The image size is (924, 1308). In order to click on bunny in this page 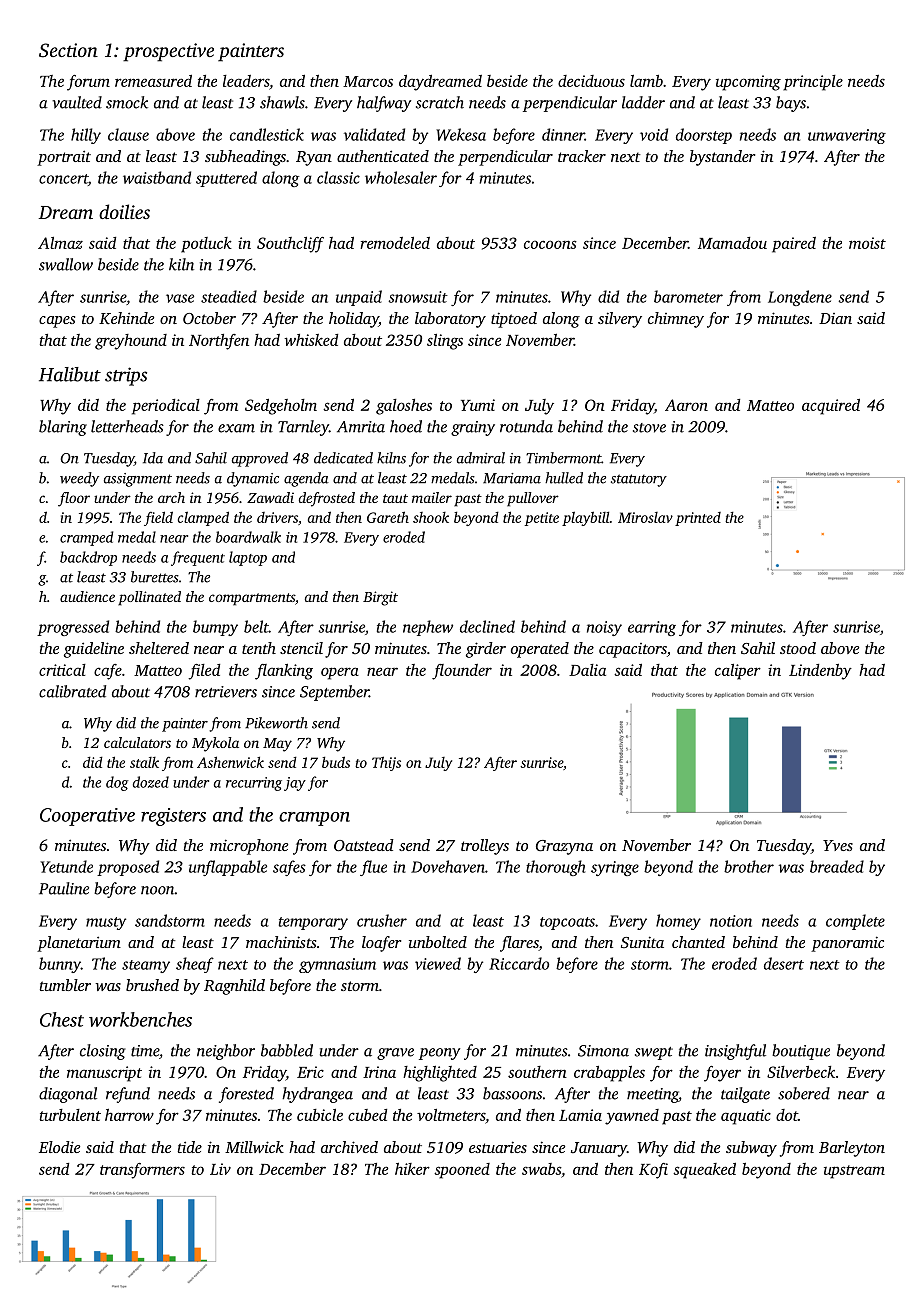, I will do `click(60, 965)`.
